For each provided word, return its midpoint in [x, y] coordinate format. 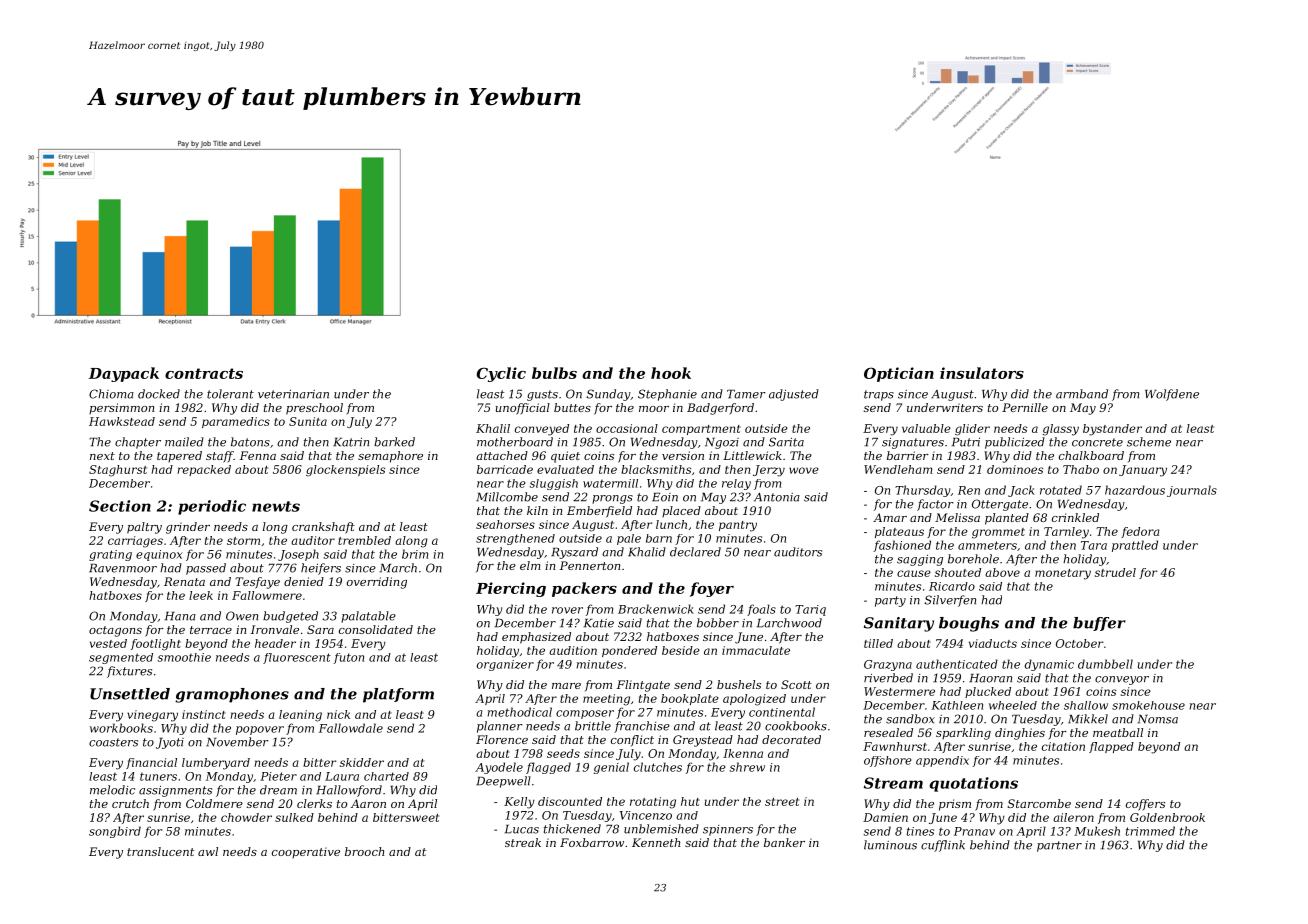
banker [784, 842]
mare [566, 686]
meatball [1118, 732]
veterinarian [293, 394]
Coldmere [214, 803]
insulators [982, 373]
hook [671, 373]
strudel [1115, 572]
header [275, 643]
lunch [671, 524]
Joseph [298, 555]
